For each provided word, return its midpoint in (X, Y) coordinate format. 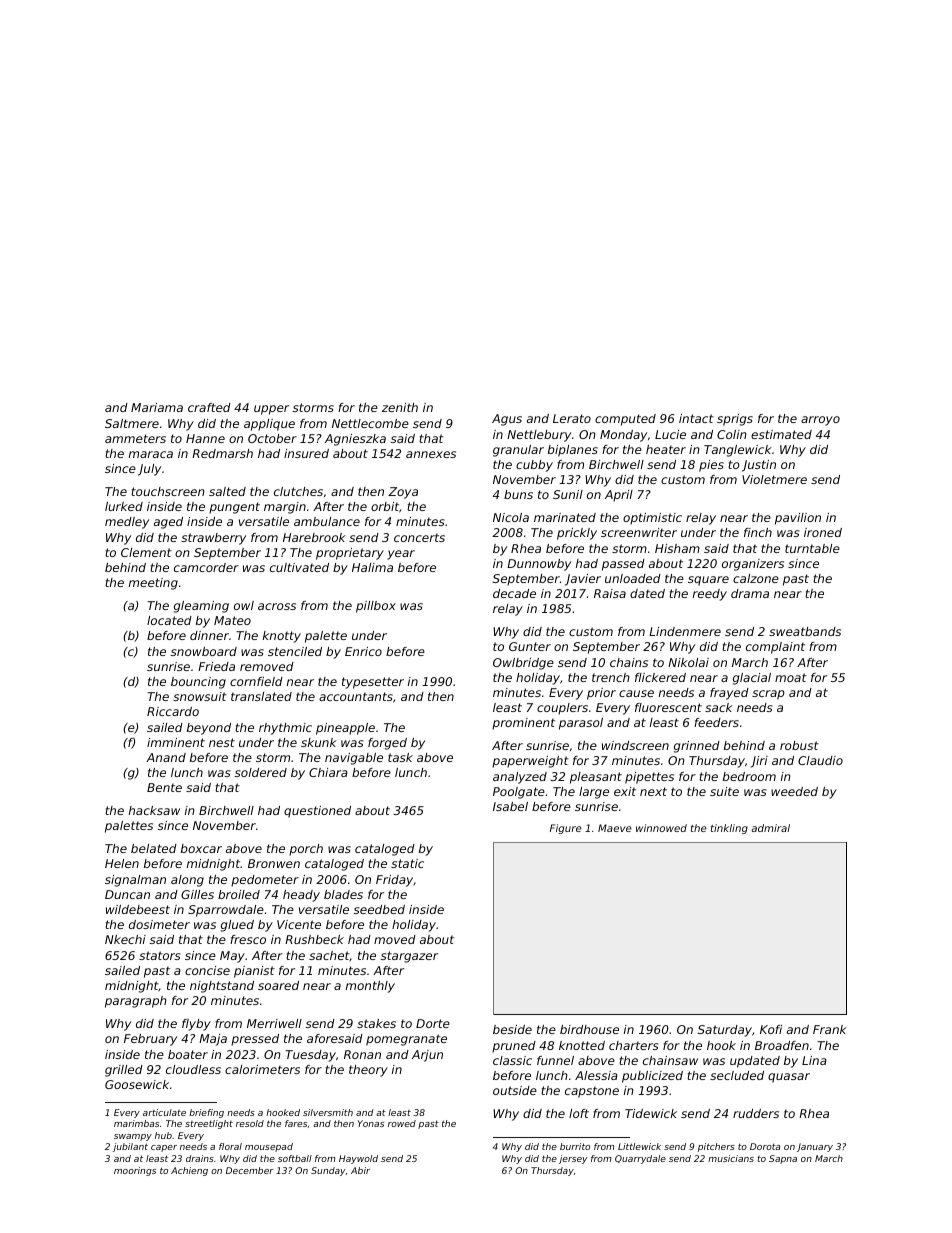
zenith (400, 407)
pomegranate (406, 1040)
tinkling (729, 829)
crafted (209, 407)
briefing (206, 1113)
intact (696, 418)
